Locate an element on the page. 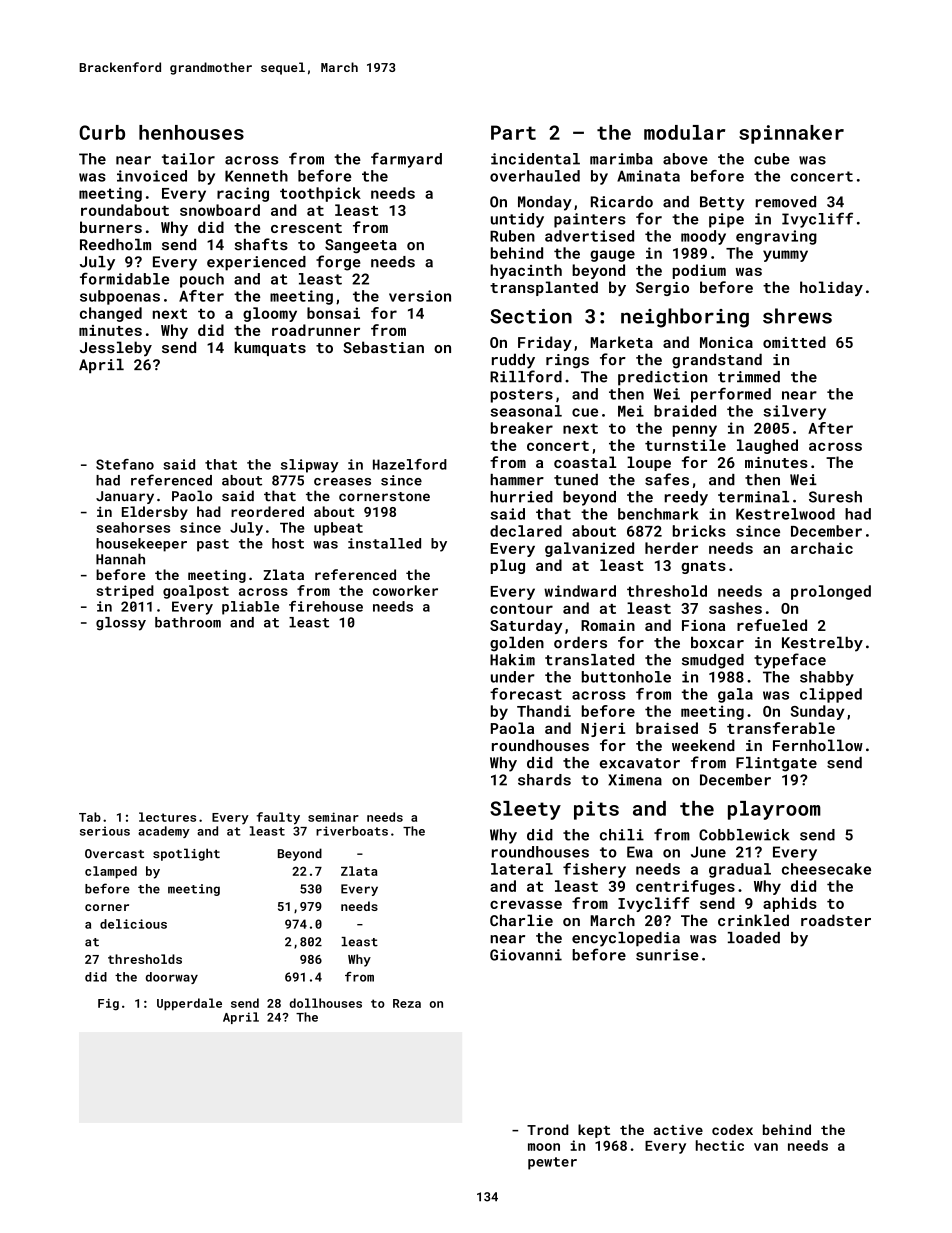 The image size is (952, 1233). Kestrelwood is located at coordinates (785, 514).
